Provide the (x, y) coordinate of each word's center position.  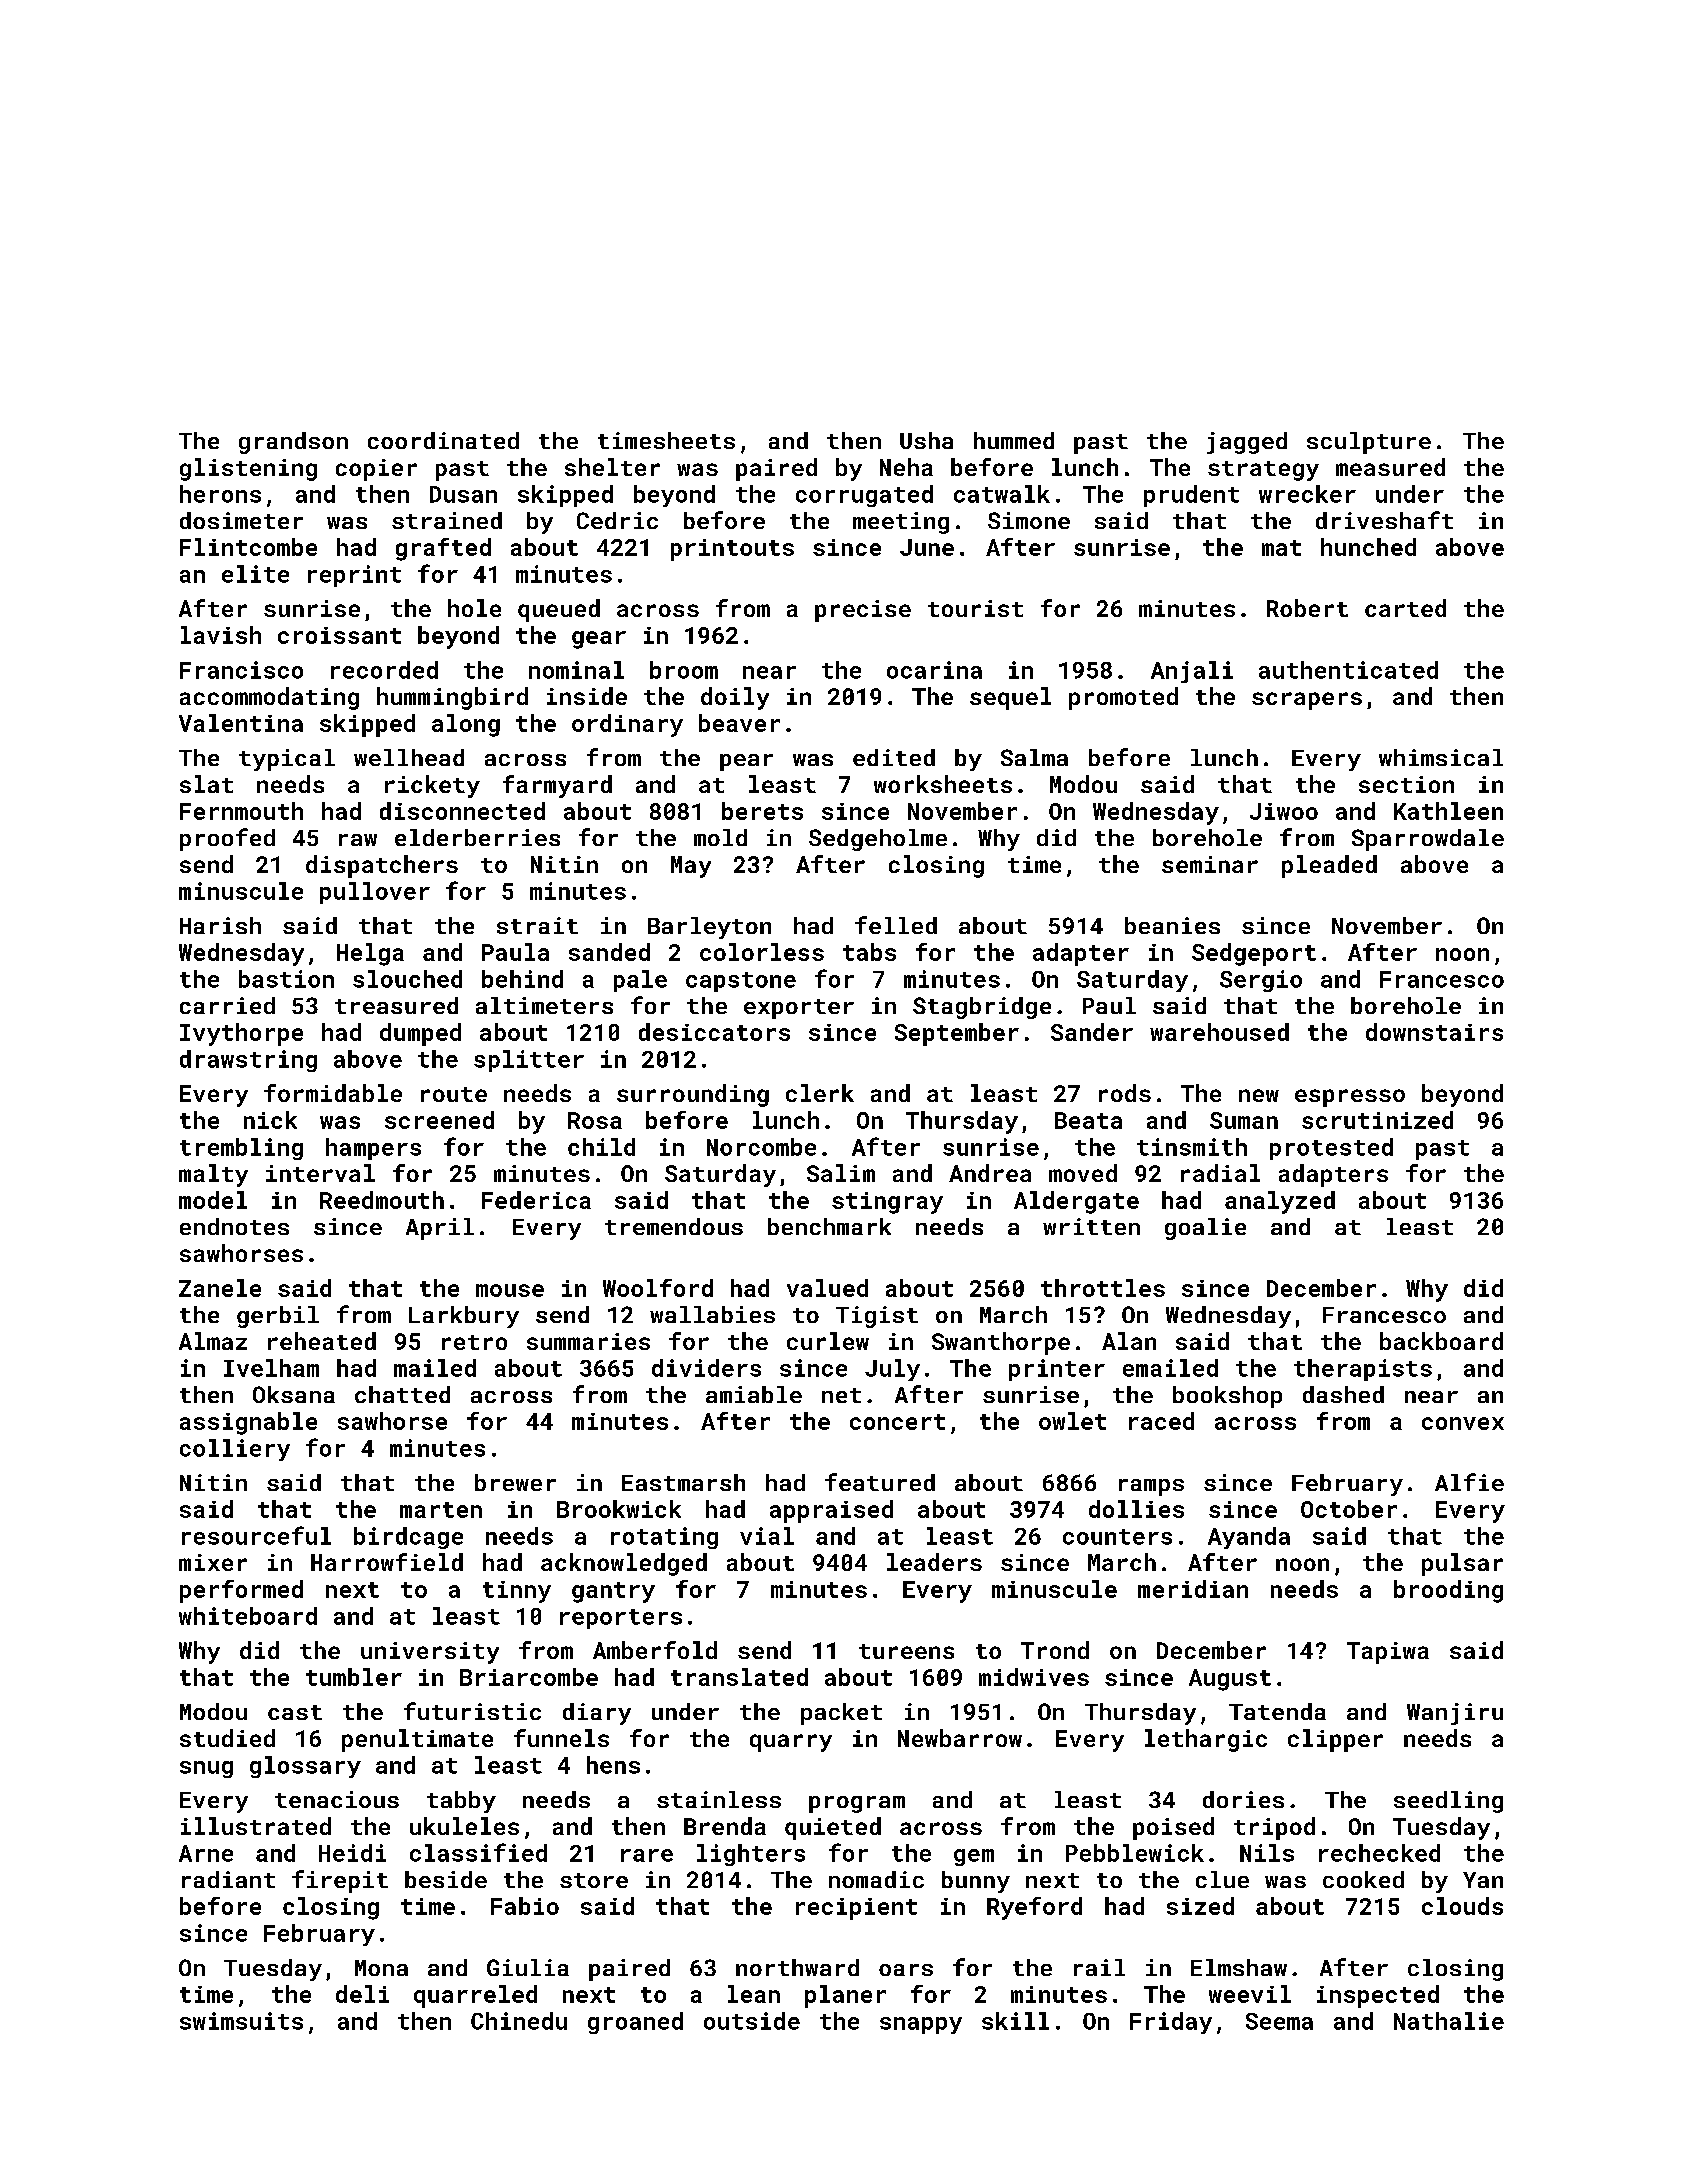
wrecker (1307, 494)
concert (897, 1422)
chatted (402, 1394)
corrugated (864, 496)
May (691, 867)
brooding (1448, 1591)
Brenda (725, 1826)
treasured (396, 1005)
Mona (381, 1968)
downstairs (1434, 1032)
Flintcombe (248, 547)
